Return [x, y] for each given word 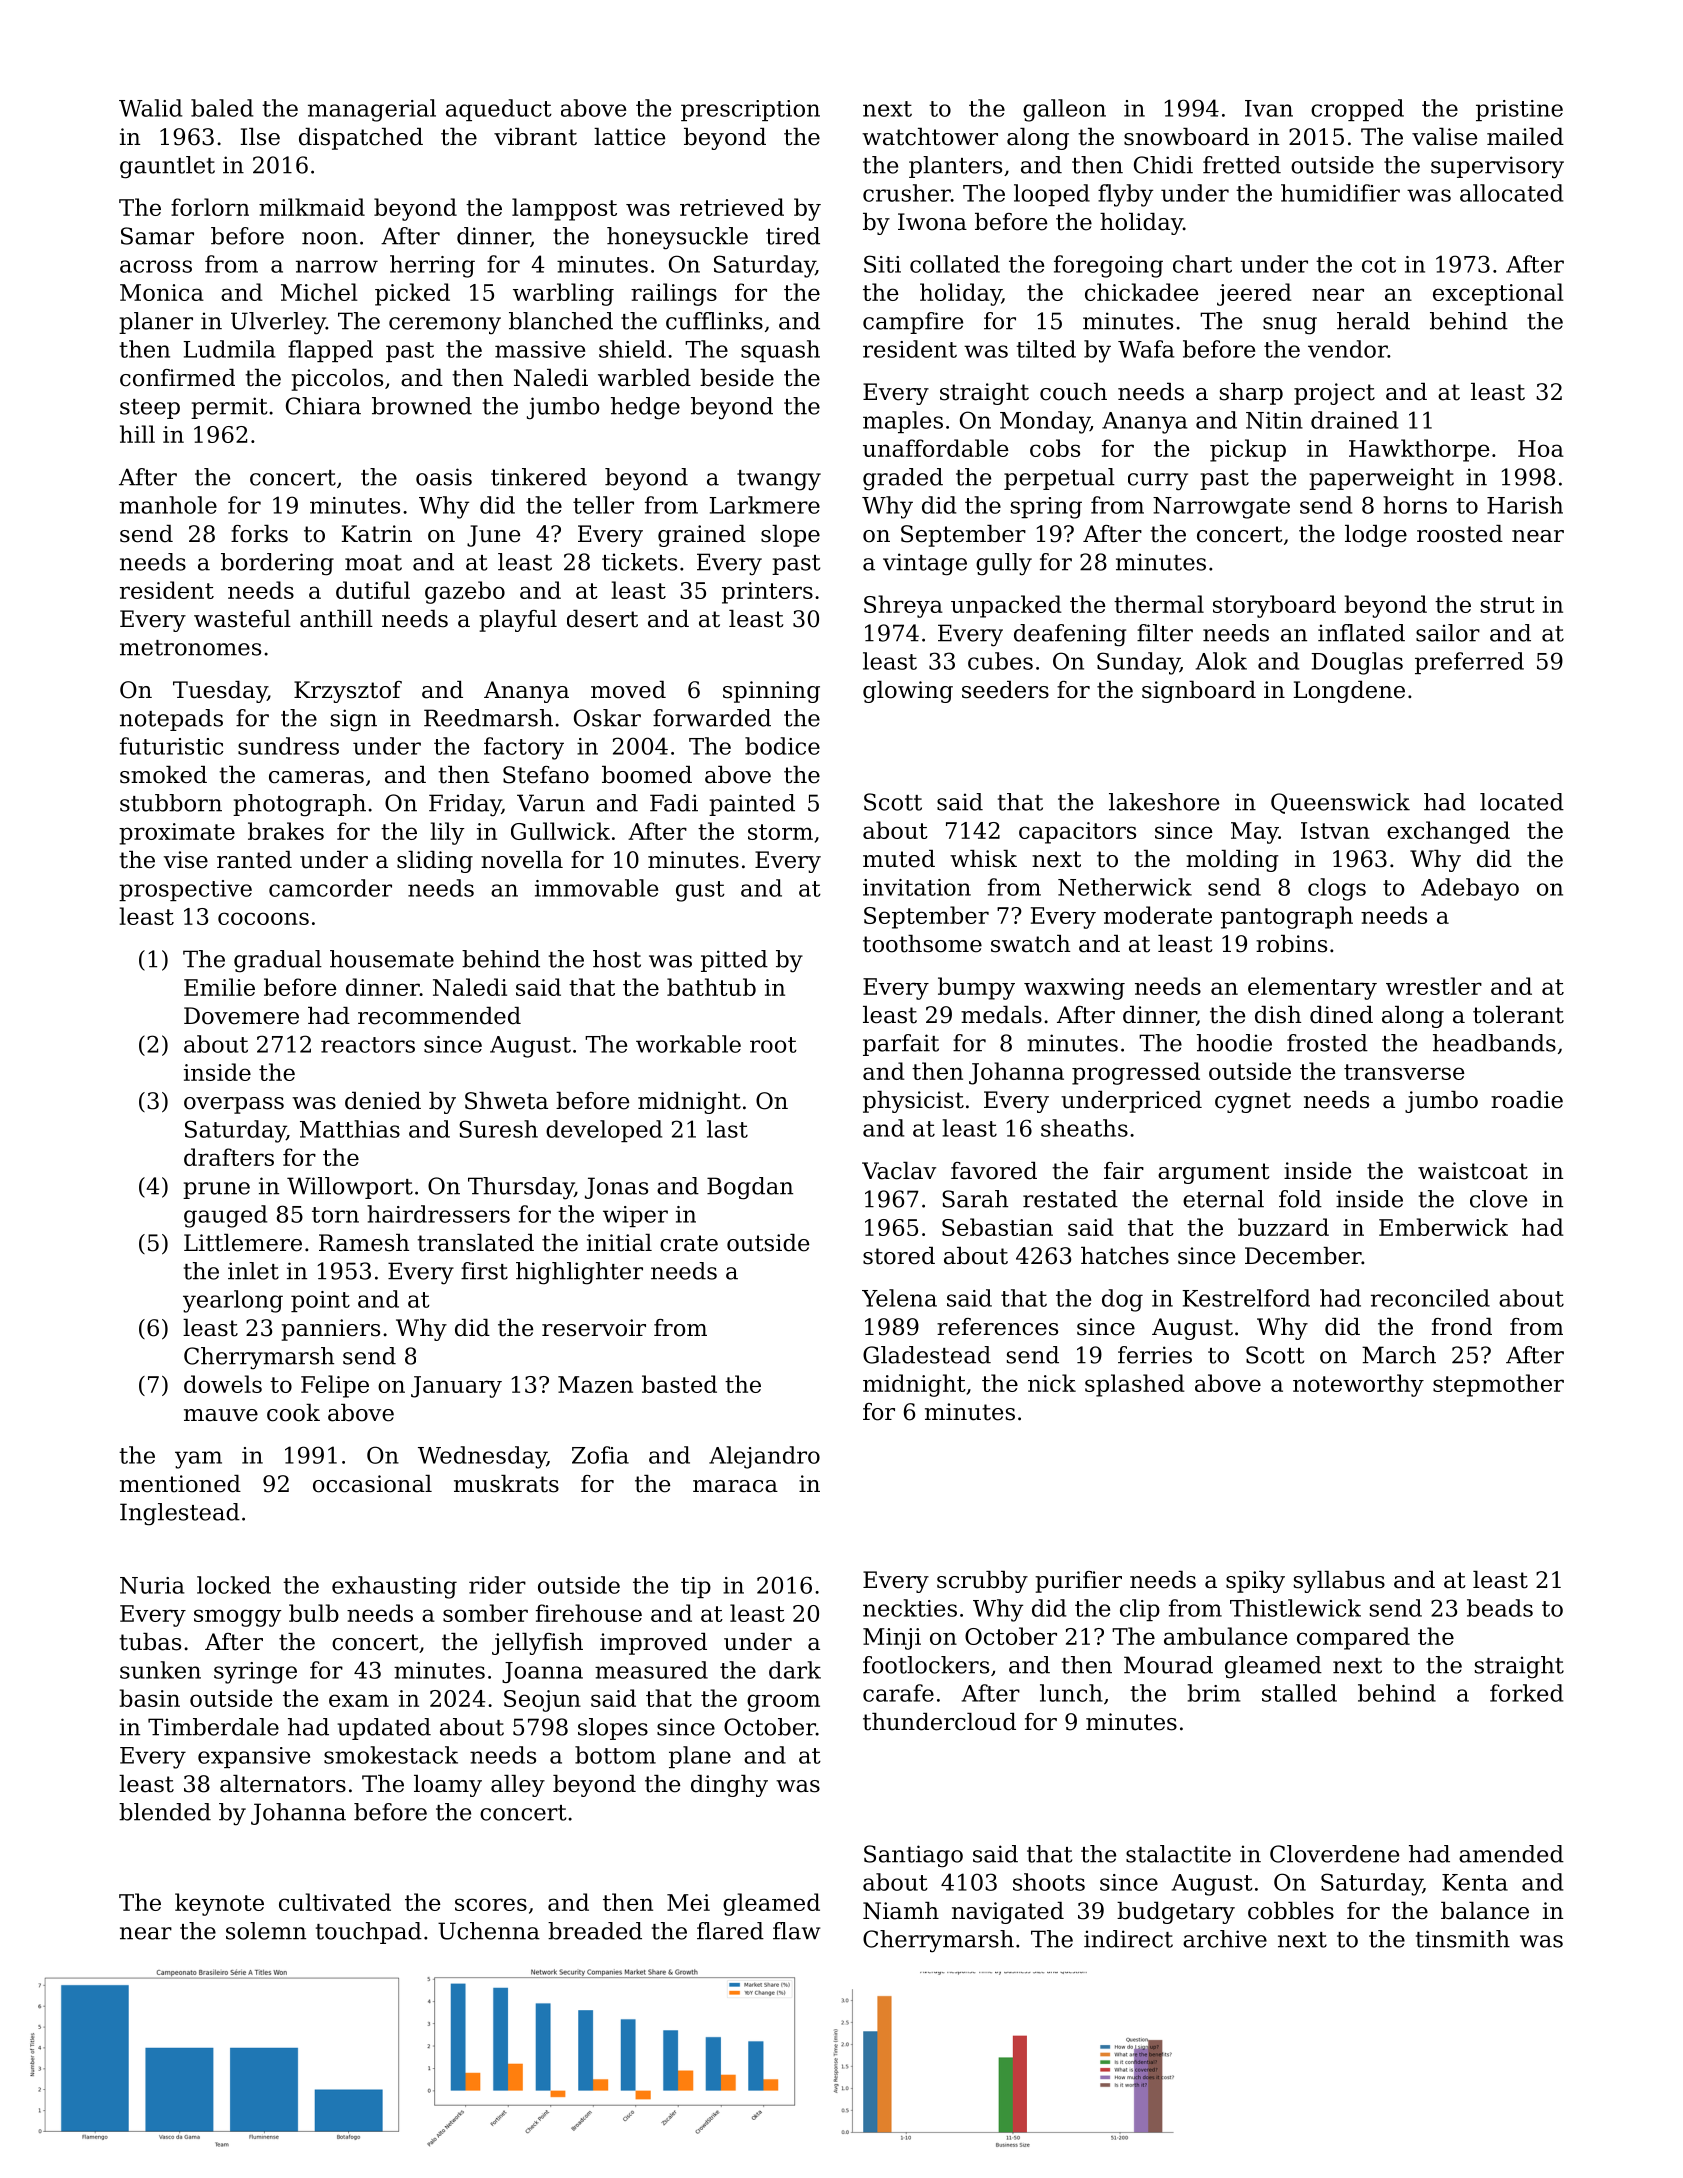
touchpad [369, 1933]
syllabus [1339, 1582]
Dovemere [241, 1016]
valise [1444, 137]
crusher [907, 193]
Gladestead [927, 1355]
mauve [221, 1415]
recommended [439, 1016]
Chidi [1163, 165]
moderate [1158, 915]
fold [1300, 1199]
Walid [150, 108]
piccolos [337, 380]
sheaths [1084, 1128]
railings [674, 294]
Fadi [674, 803]
